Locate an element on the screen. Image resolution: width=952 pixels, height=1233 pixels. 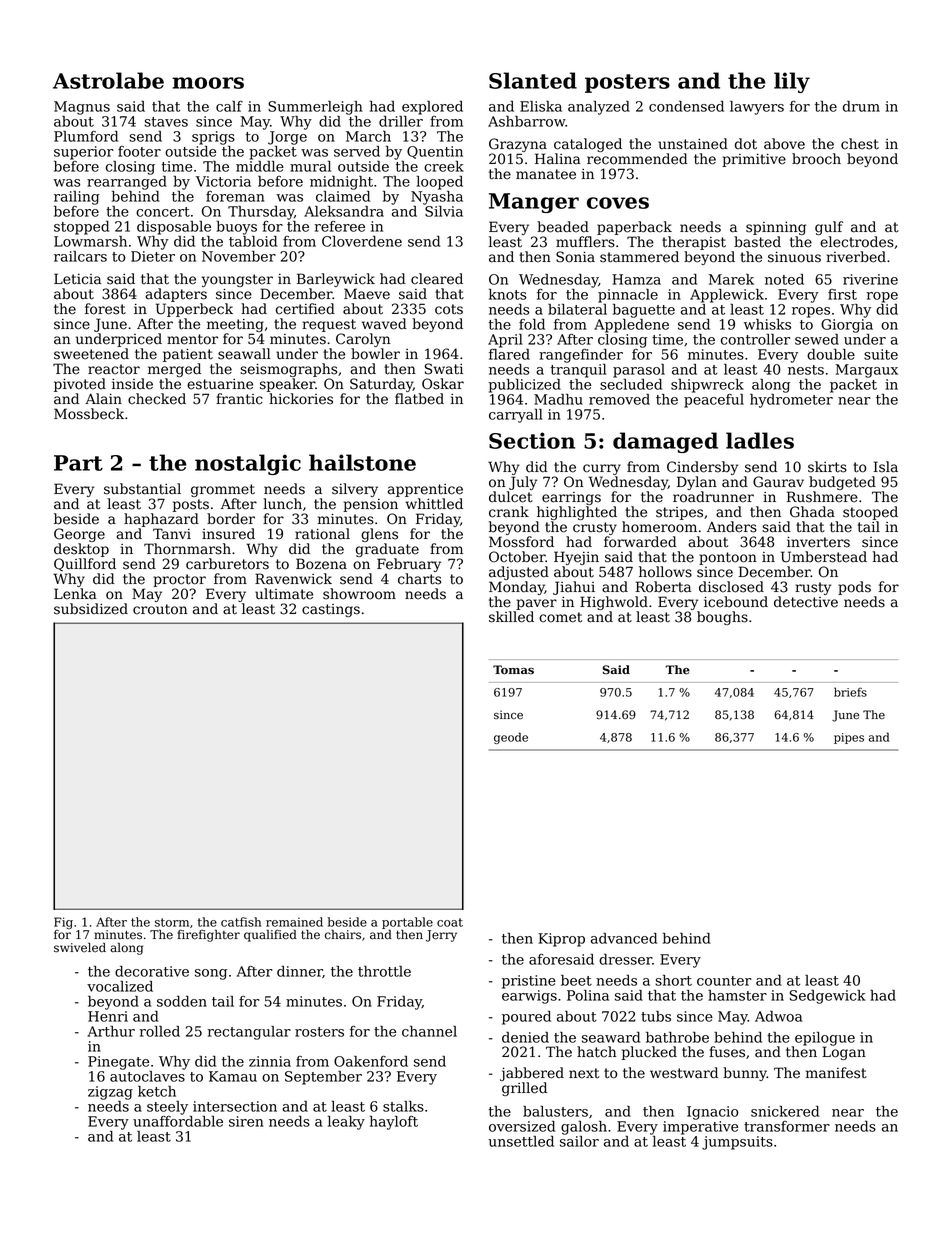
Tomas is located at coordinates (513, 670).
